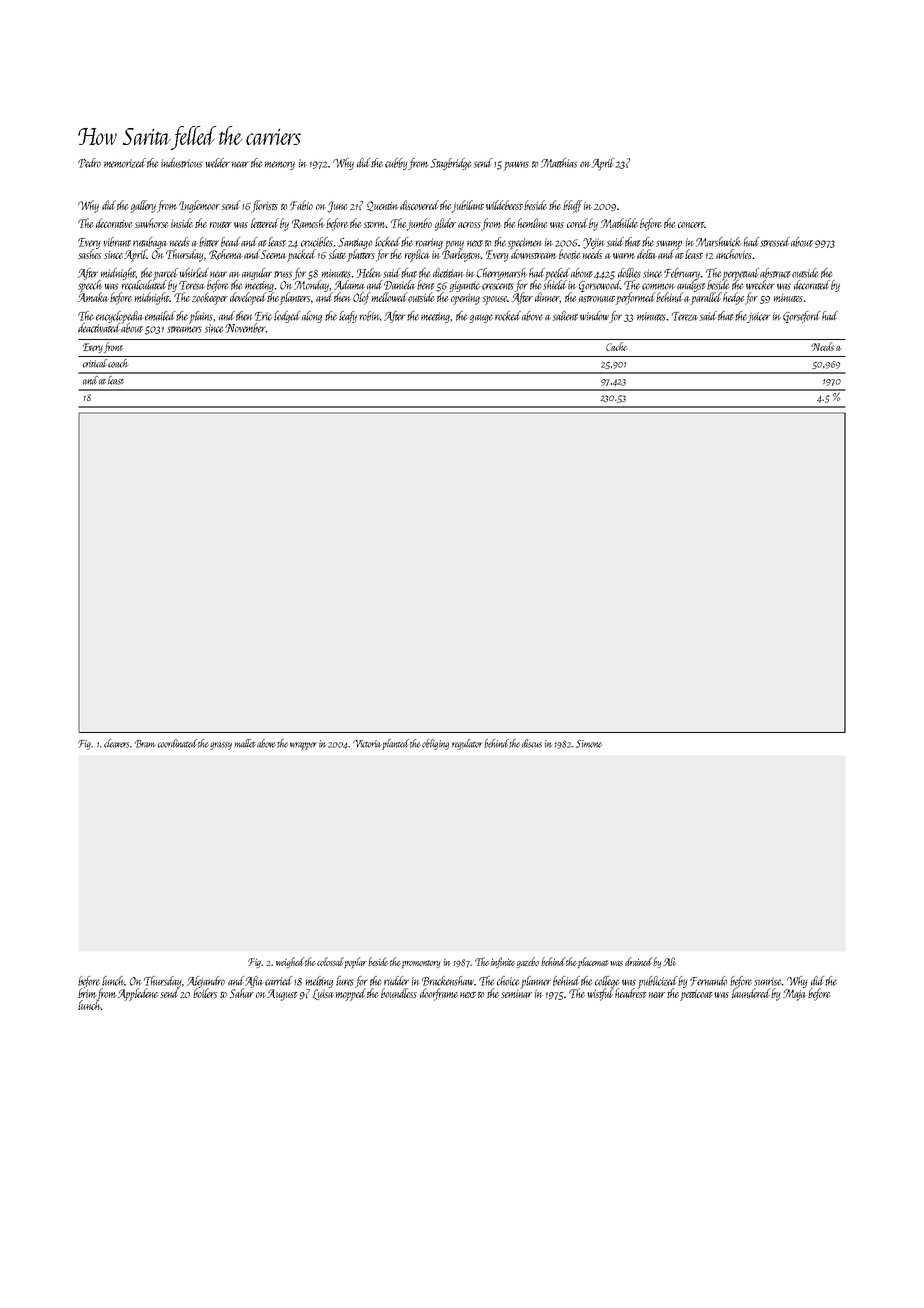  Describe the element at coordinates (144, 285) in the screenshot. I see `recalculated` at that location.
